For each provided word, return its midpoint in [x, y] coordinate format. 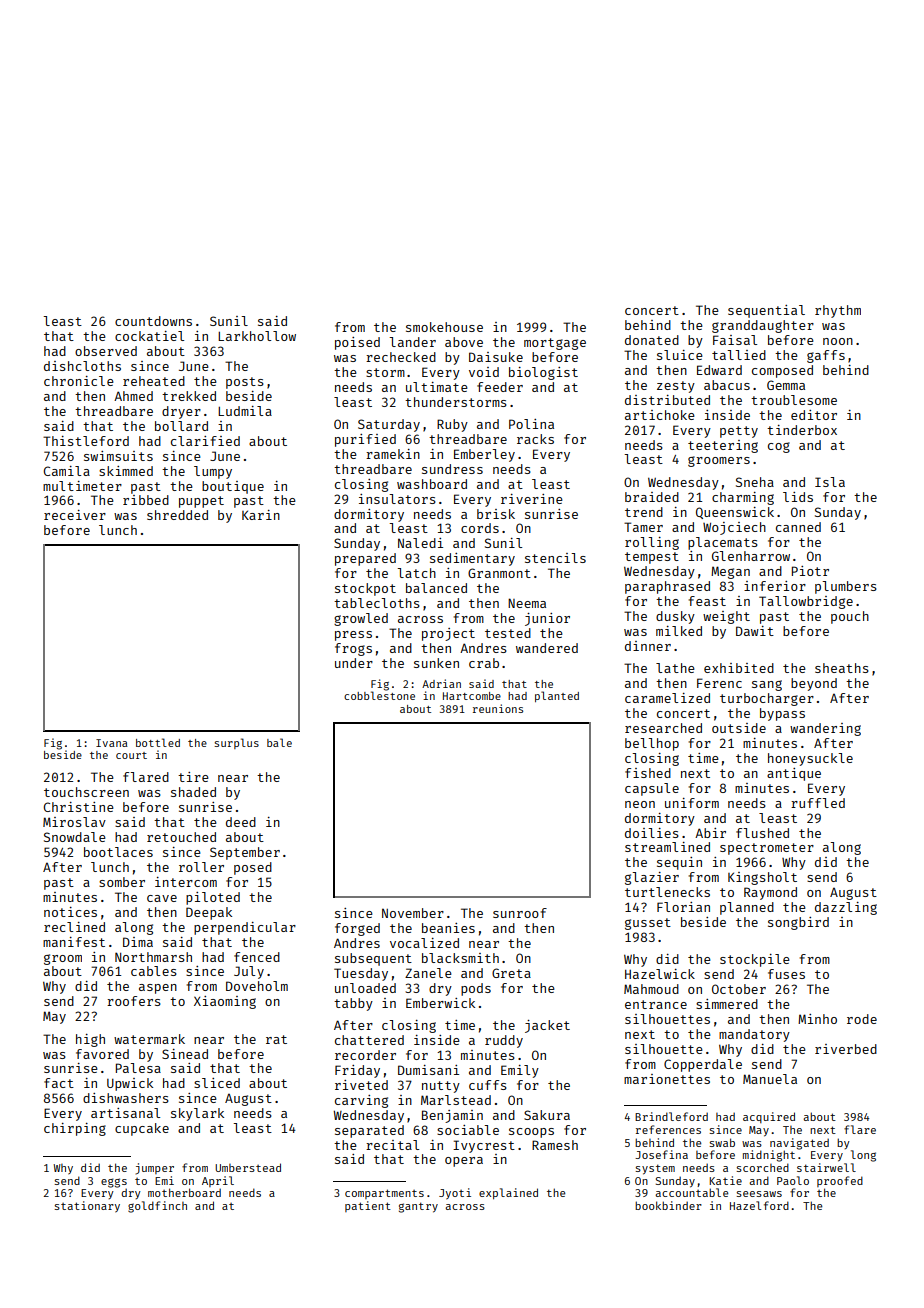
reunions [498, 708]
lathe [675, 668]
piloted [213, 898]
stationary [87, 1207]
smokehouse [444, 327]
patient [368, 1206]
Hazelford [759, 1205]
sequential [766, 311]
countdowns [153, 321]
